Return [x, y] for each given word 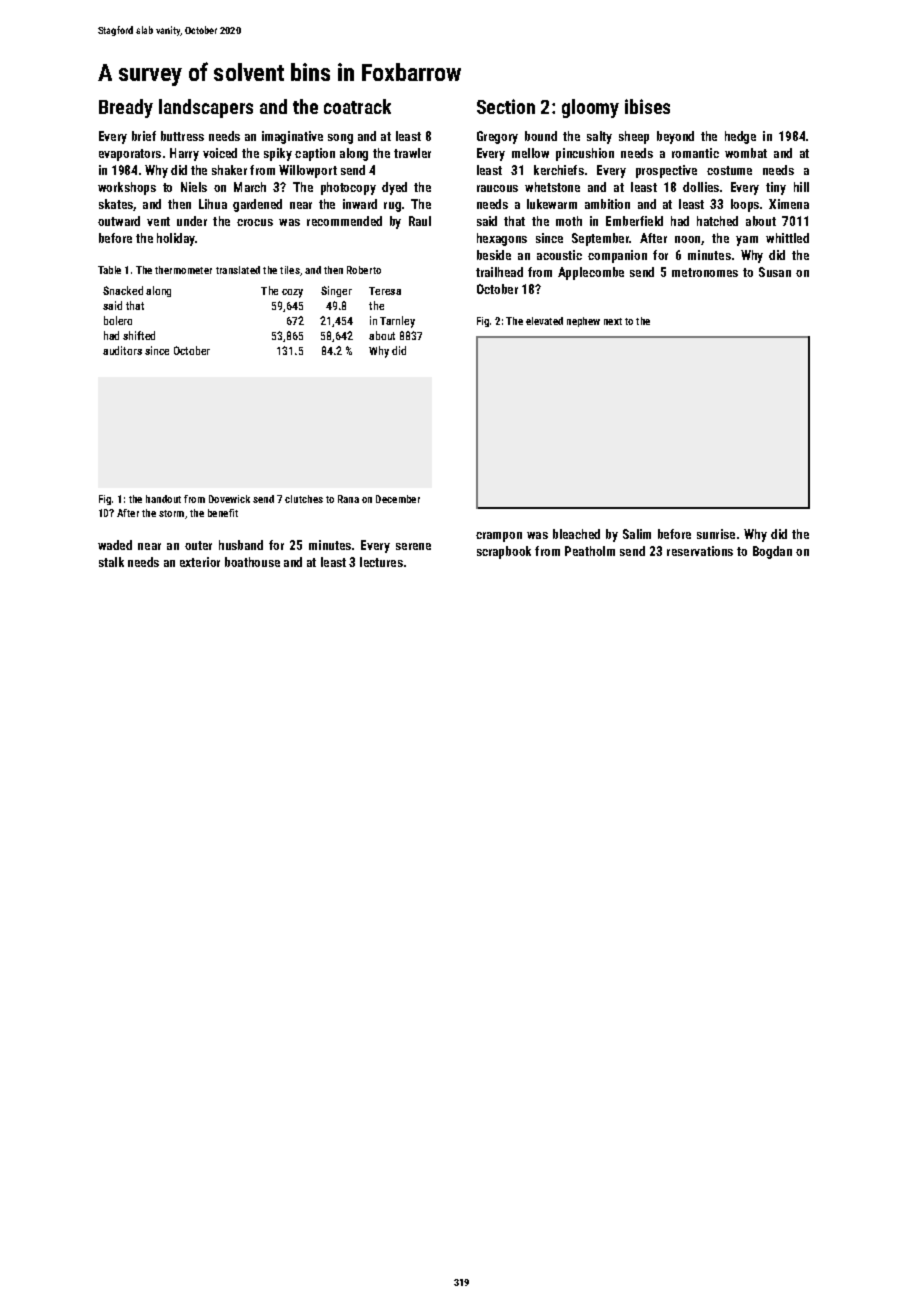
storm [171, 513]
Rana [348, 499]
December [398, 499]
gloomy [590, 108]
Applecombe [591, 273]
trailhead [499, 272]
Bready [126, 108]
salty [599, 137]
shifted [139, 335]
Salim [637, 534]
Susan [775, 272]
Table [109, 270]
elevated [544, 321]
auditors [122, 350]
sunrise [716, 534]
